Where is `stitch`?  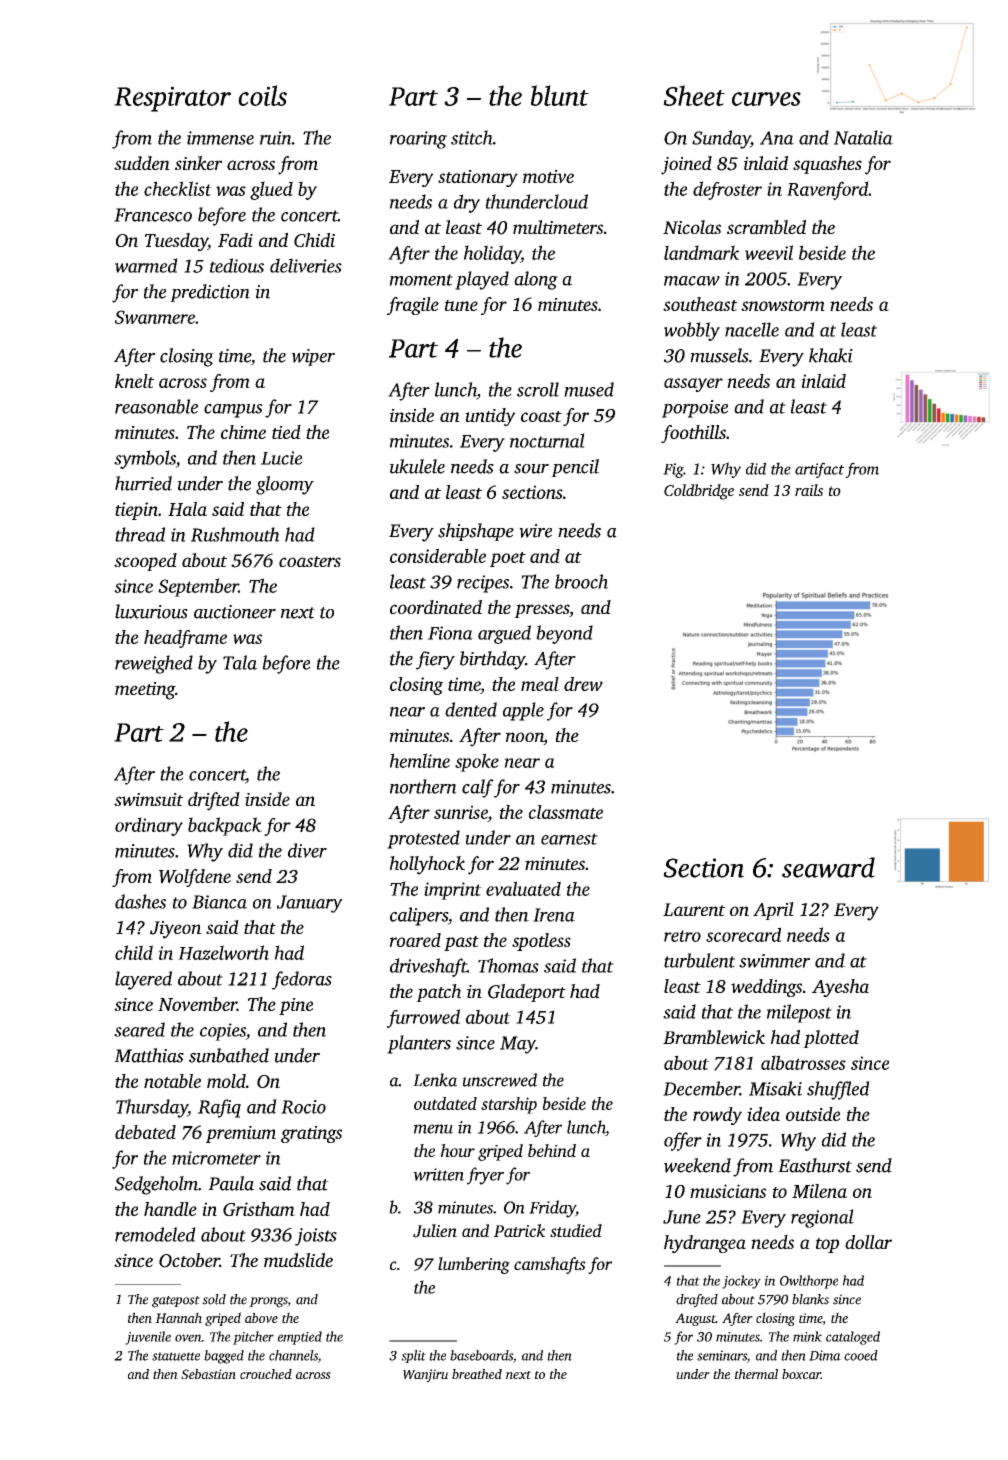
stitch is located at coordinates (472, 137).
